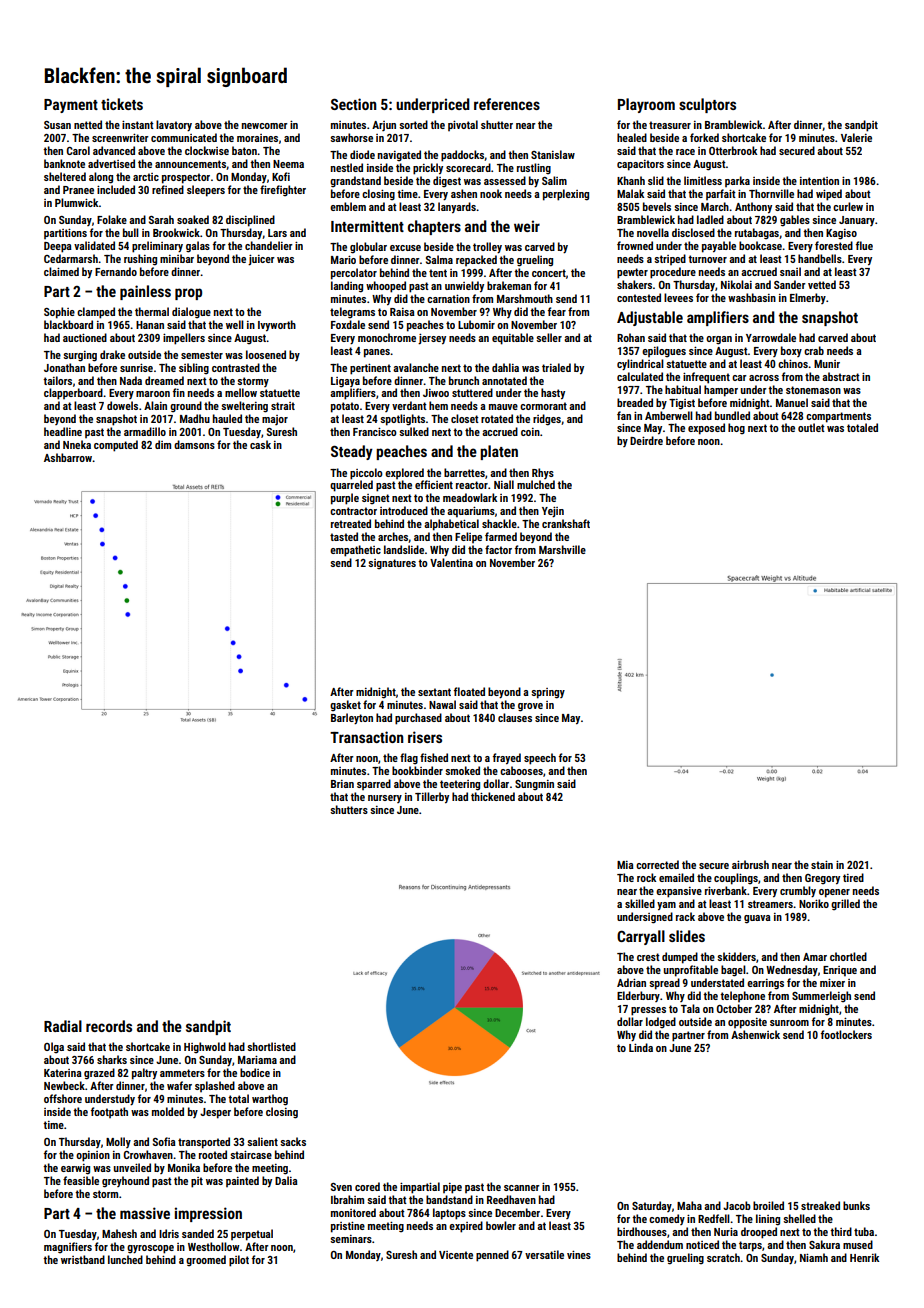 The width and height of the screenshot is (924, 1308). What do you see at coordinates (507, 104) in the screenshot?
I see `references` at bounding box center [507, 104].
